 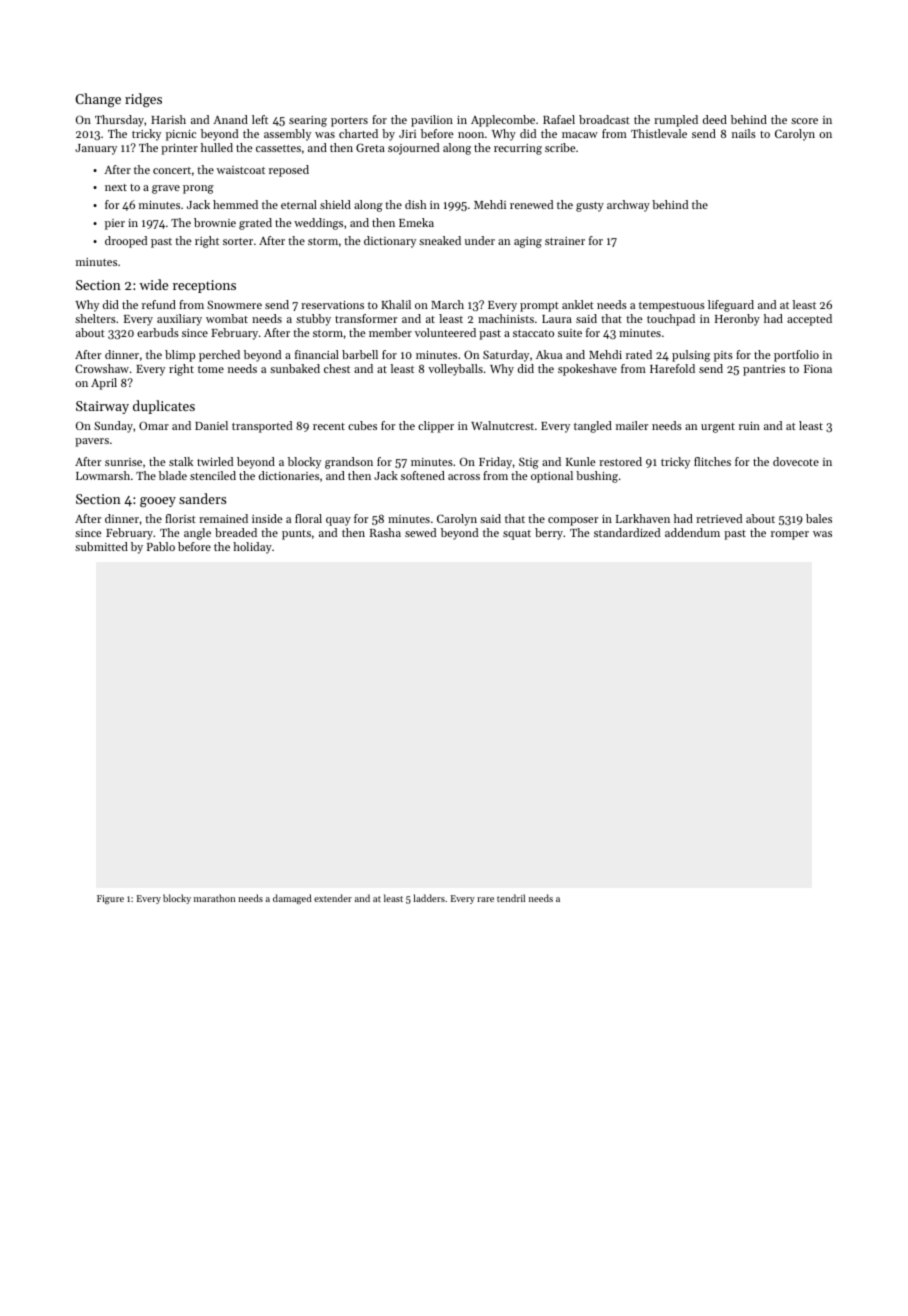 I want to click on score, so click(x=804, y=121).
